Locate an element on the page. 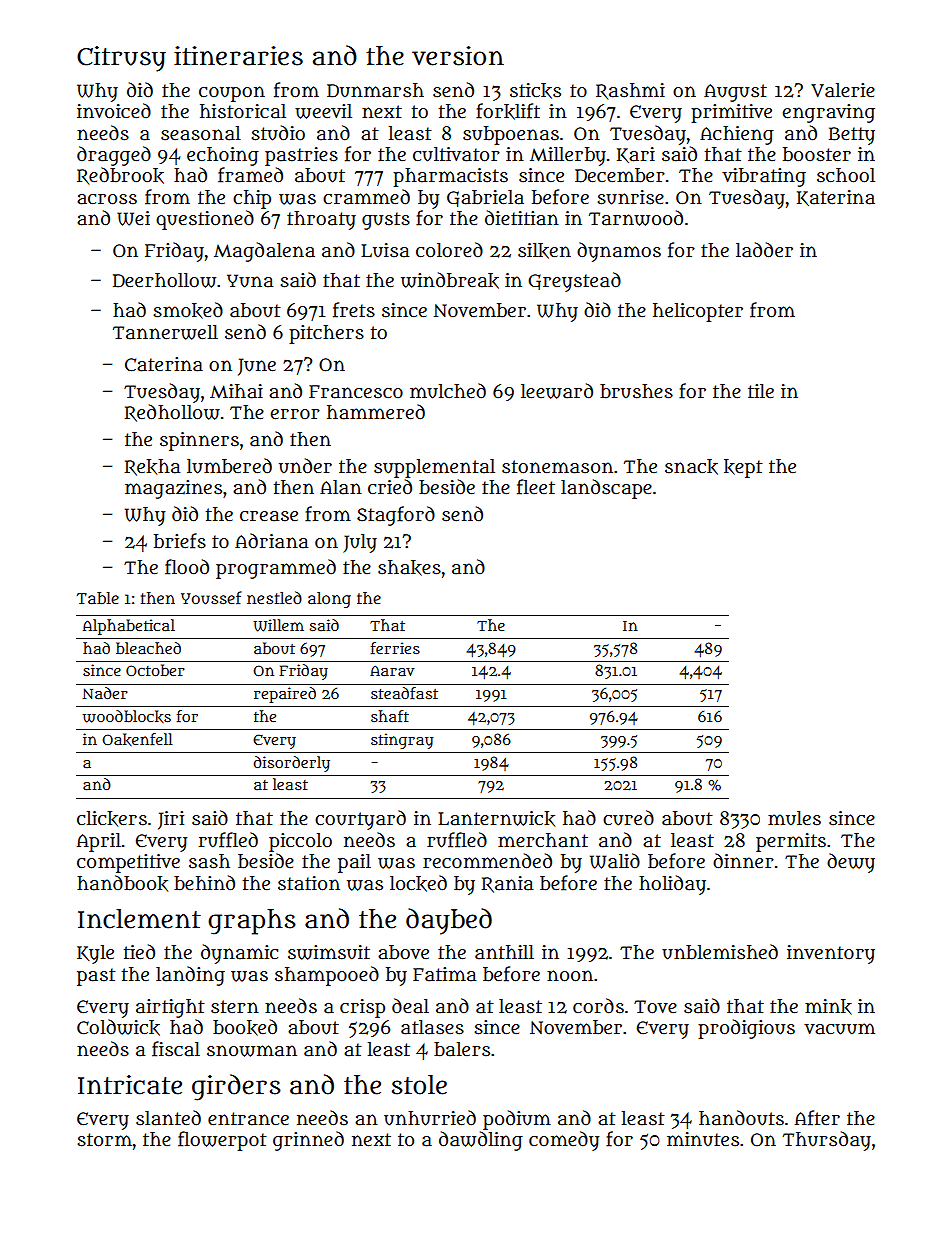 This document has height=1233, width=952. cured is located at coordinates (628, 818).
